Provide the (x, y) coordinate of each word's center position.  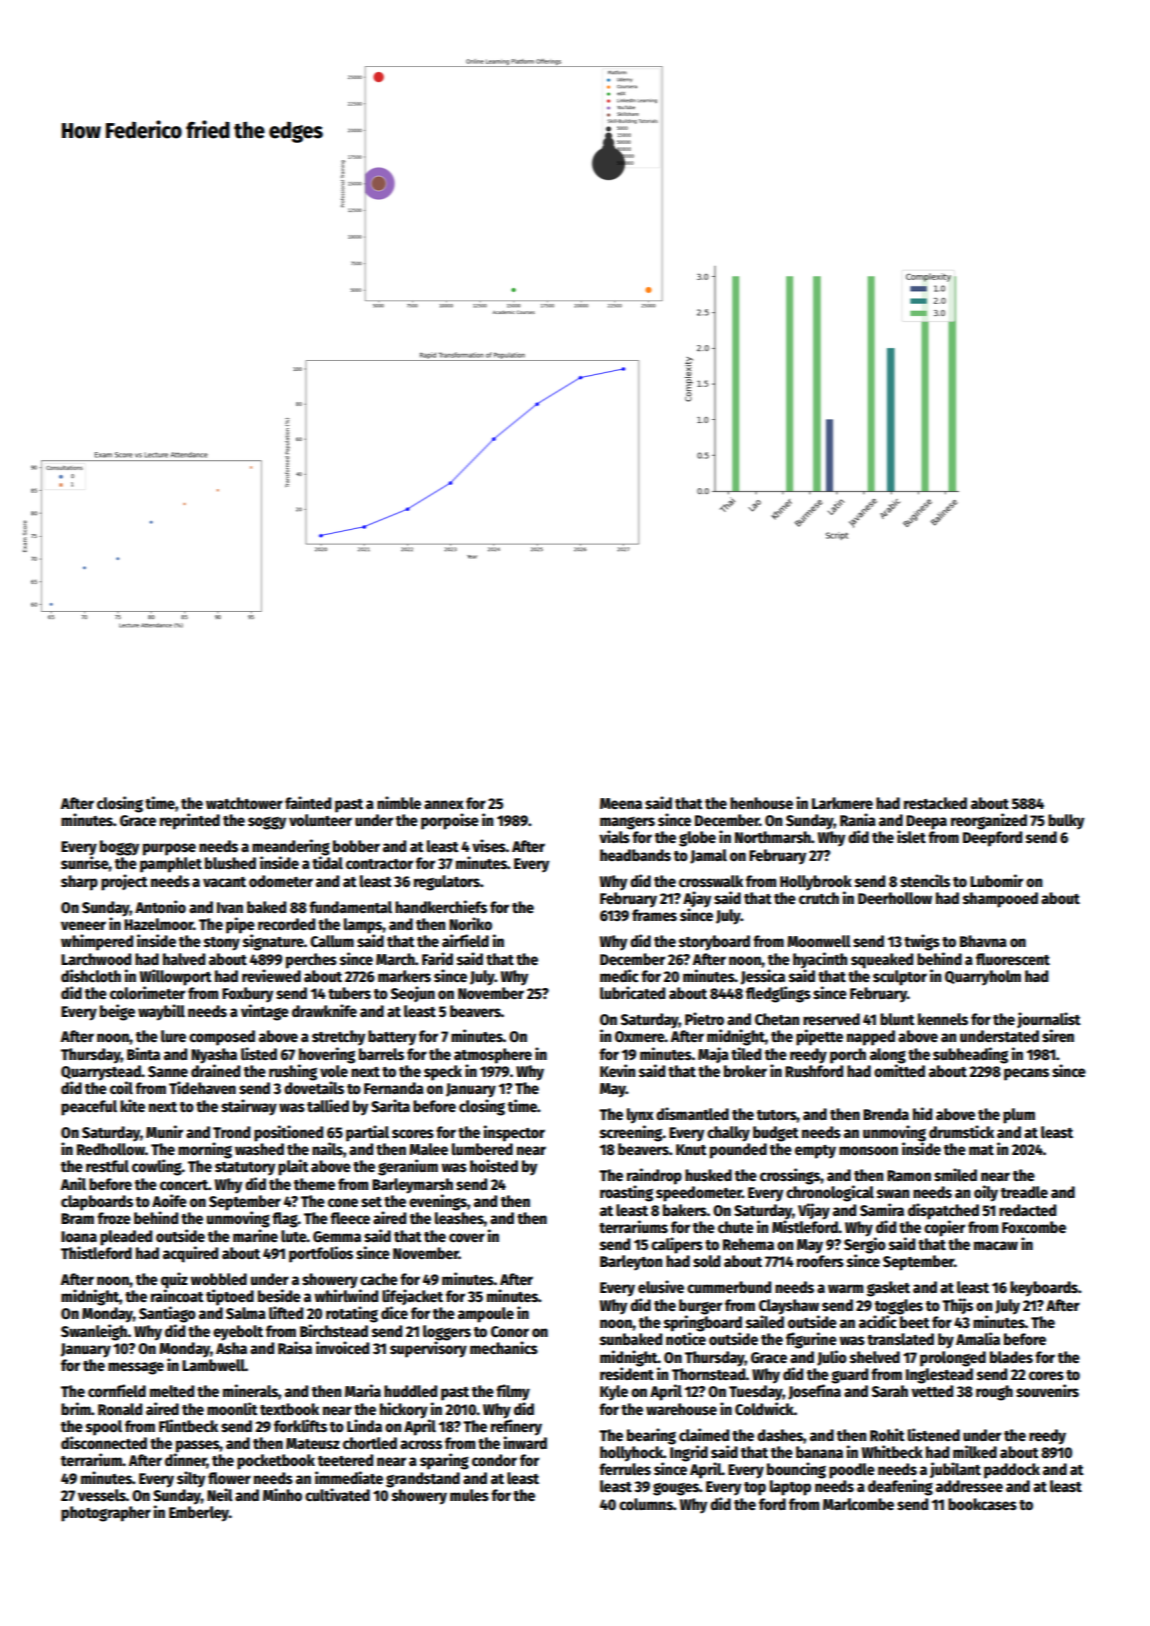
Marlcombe (858, 1504)
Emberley (199, 1514)
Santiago (167, 1314)
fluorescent (1013, 959)
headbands (635, 855)
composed (222, 1038)
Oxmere (640, 1036)
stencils (925, 880)
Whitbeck (892, 1451)
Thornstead (709, 1374)
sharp (79, 883)
